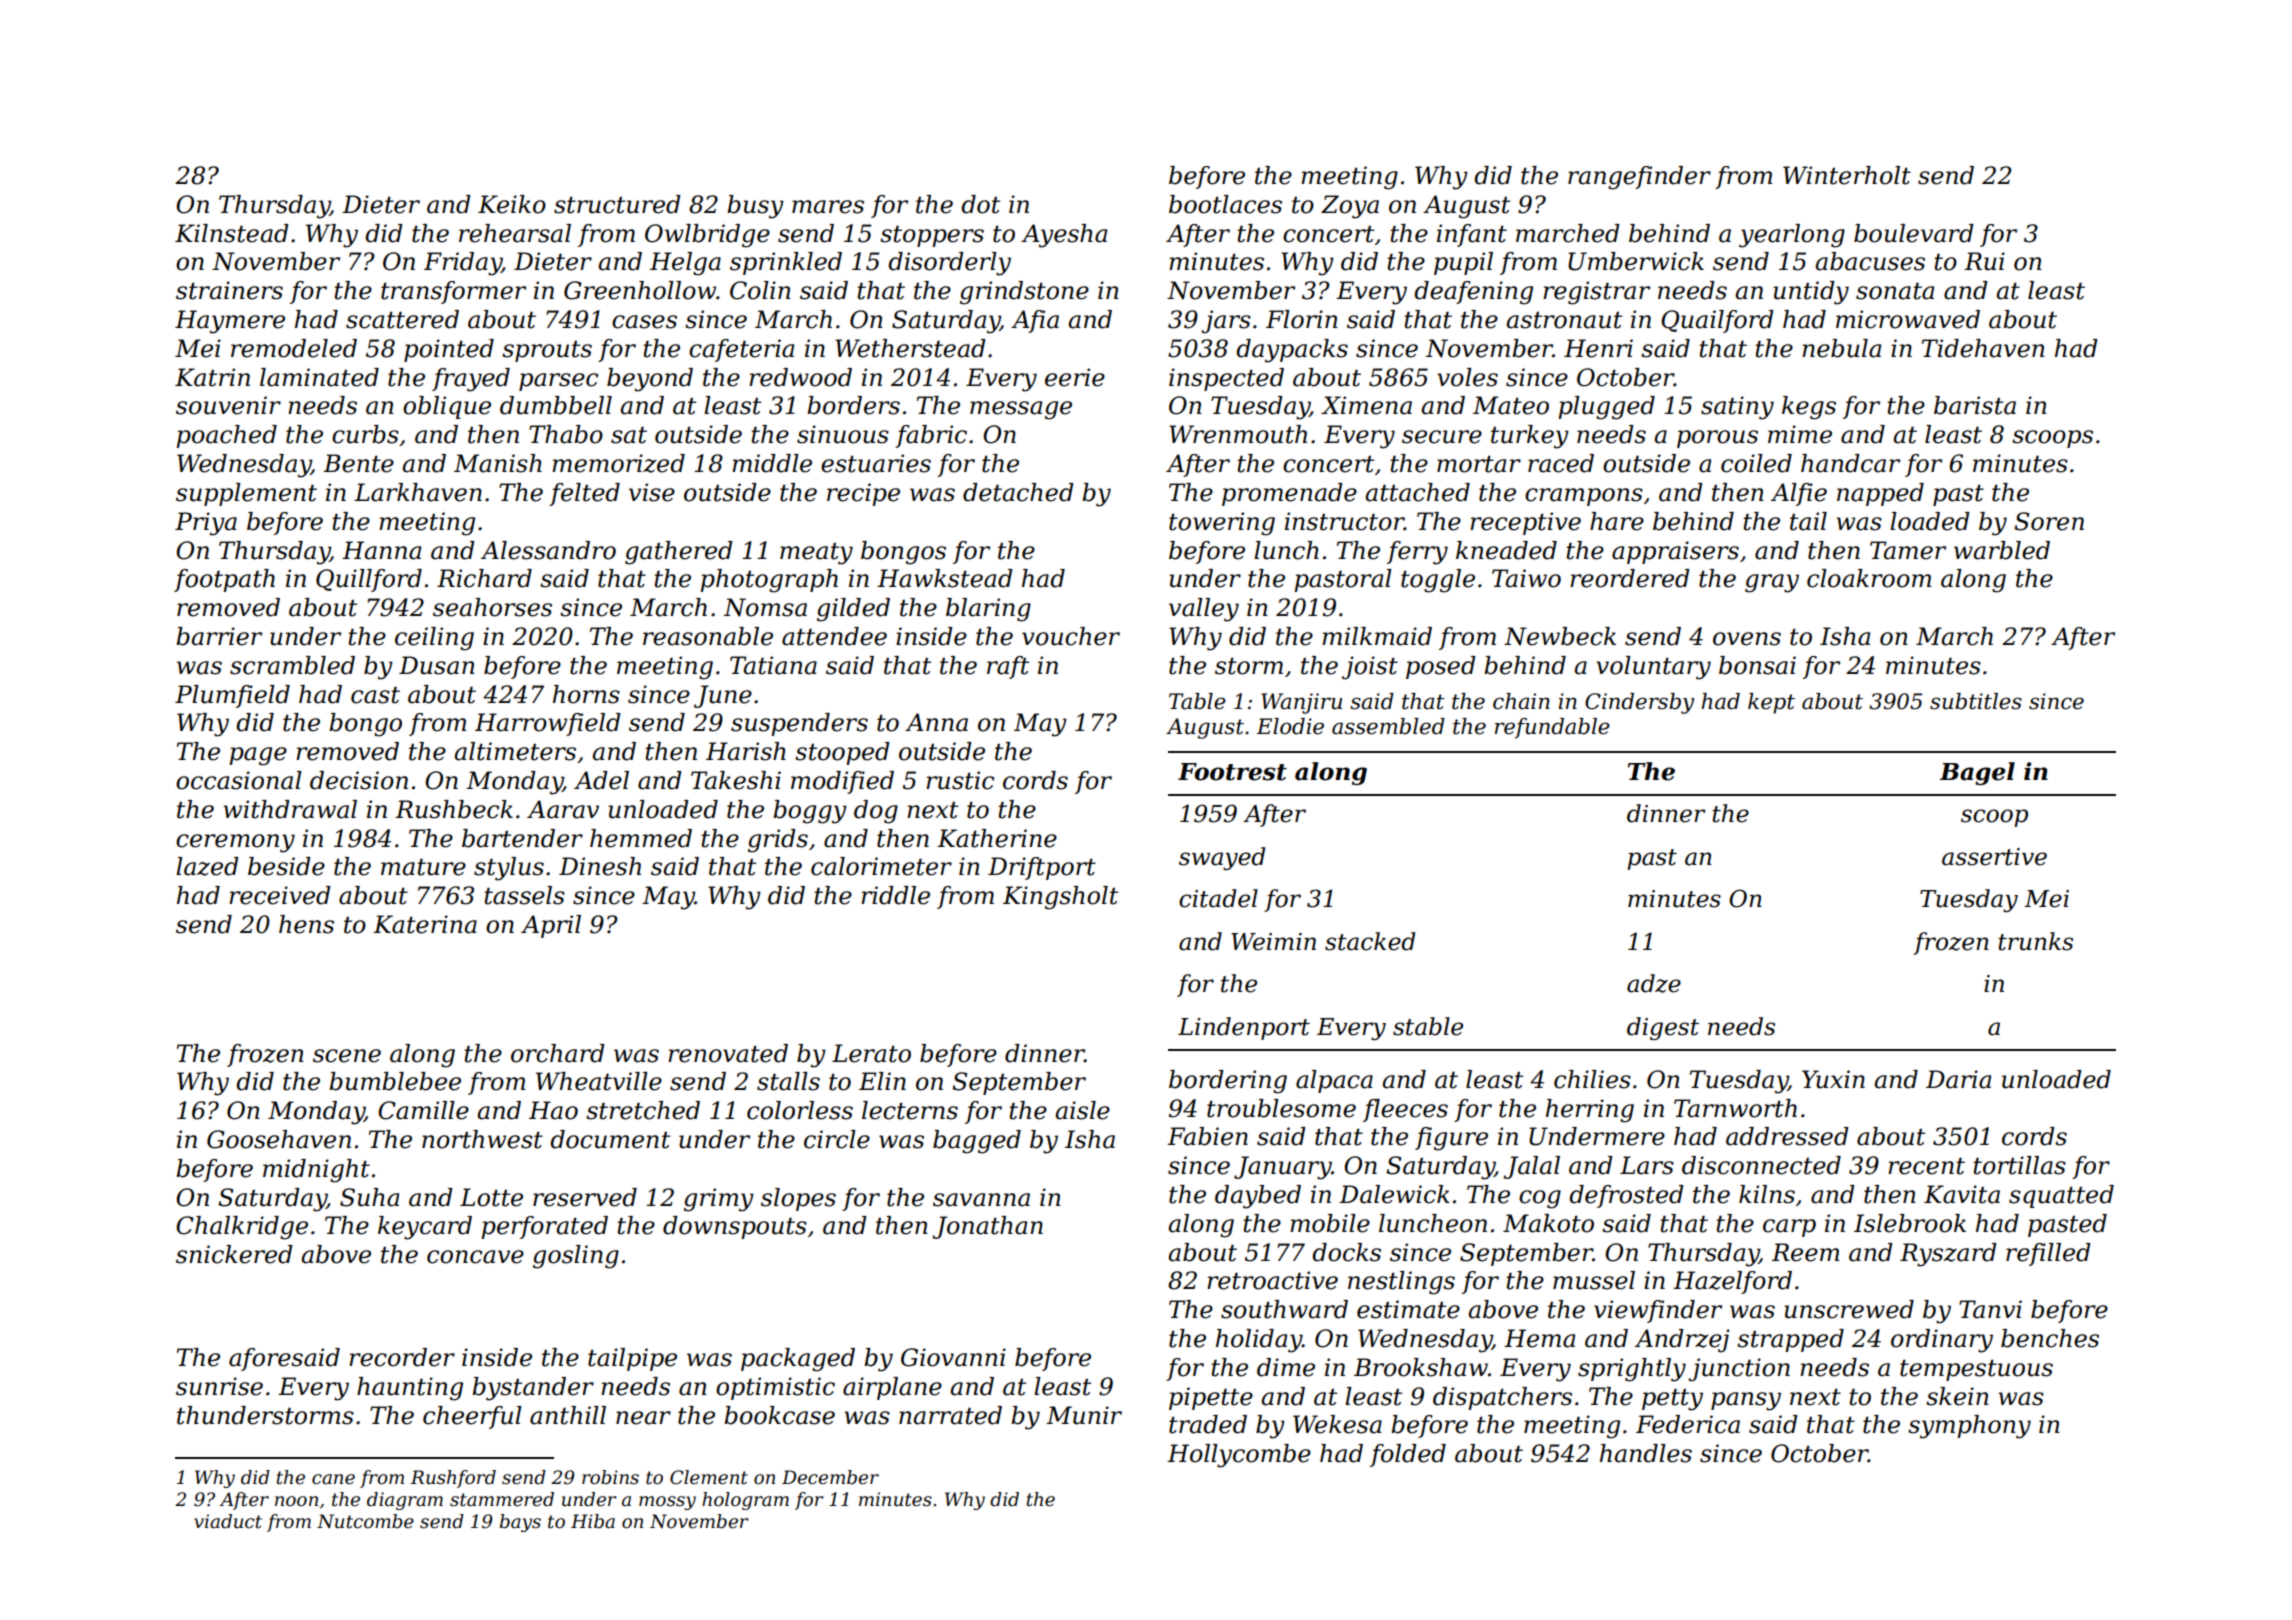 This screenshot has width=2292, height=1620. I want to click on Soren, so click(2049, 521).
